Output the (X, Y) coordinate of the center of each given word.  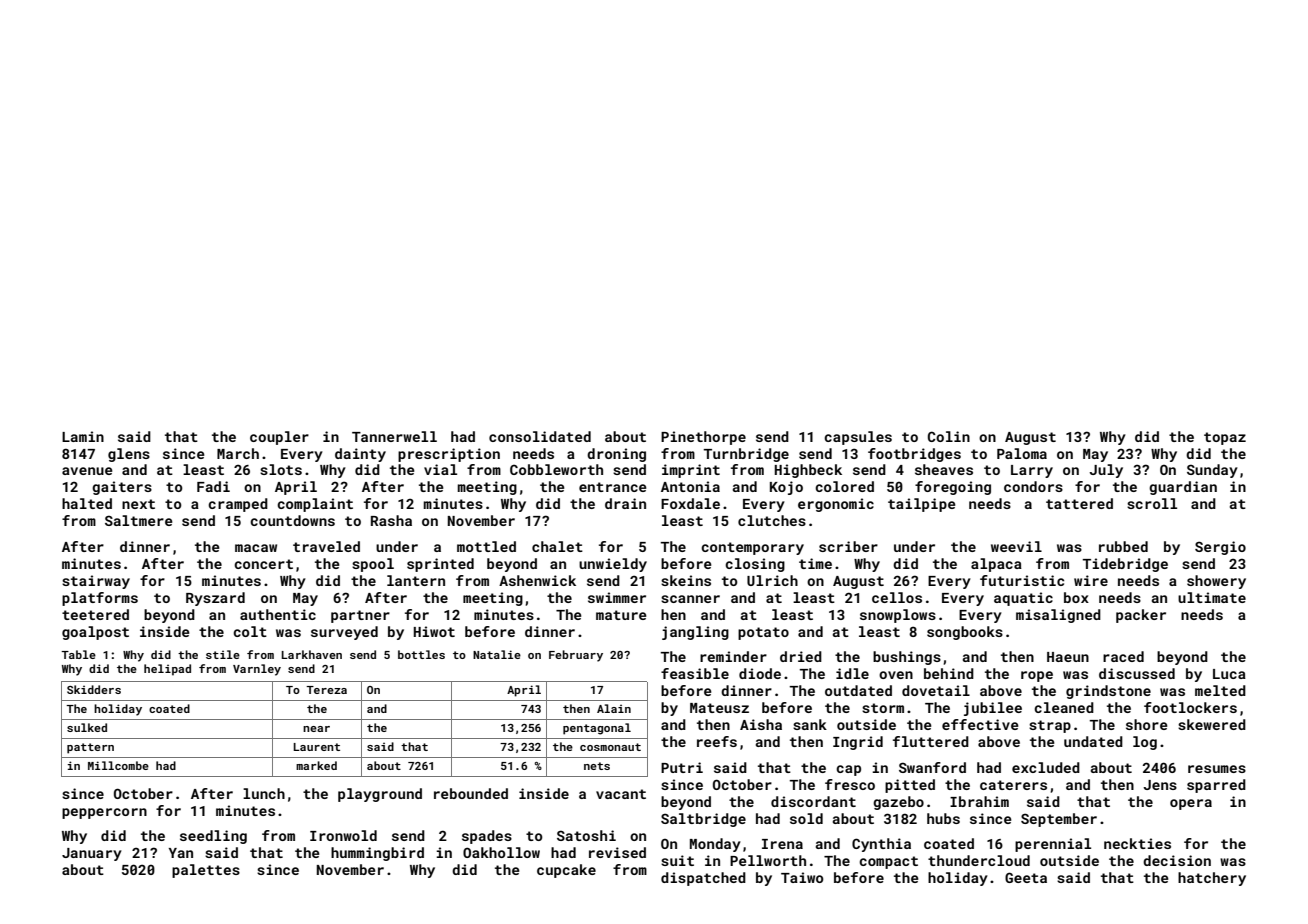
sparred (1216, 786)
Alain (614, 708)
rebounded (471, 793)
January (92, 854)
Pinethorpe (703, 438)
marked (316, 765)
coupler (279, 438)
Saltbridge (703, 820)
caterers (1013, 785)
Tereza (326, 690)
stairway (96, 582)
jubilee (993, 709)
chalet (557, 546)
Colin (949, 436)
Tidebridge (1125, 565)
